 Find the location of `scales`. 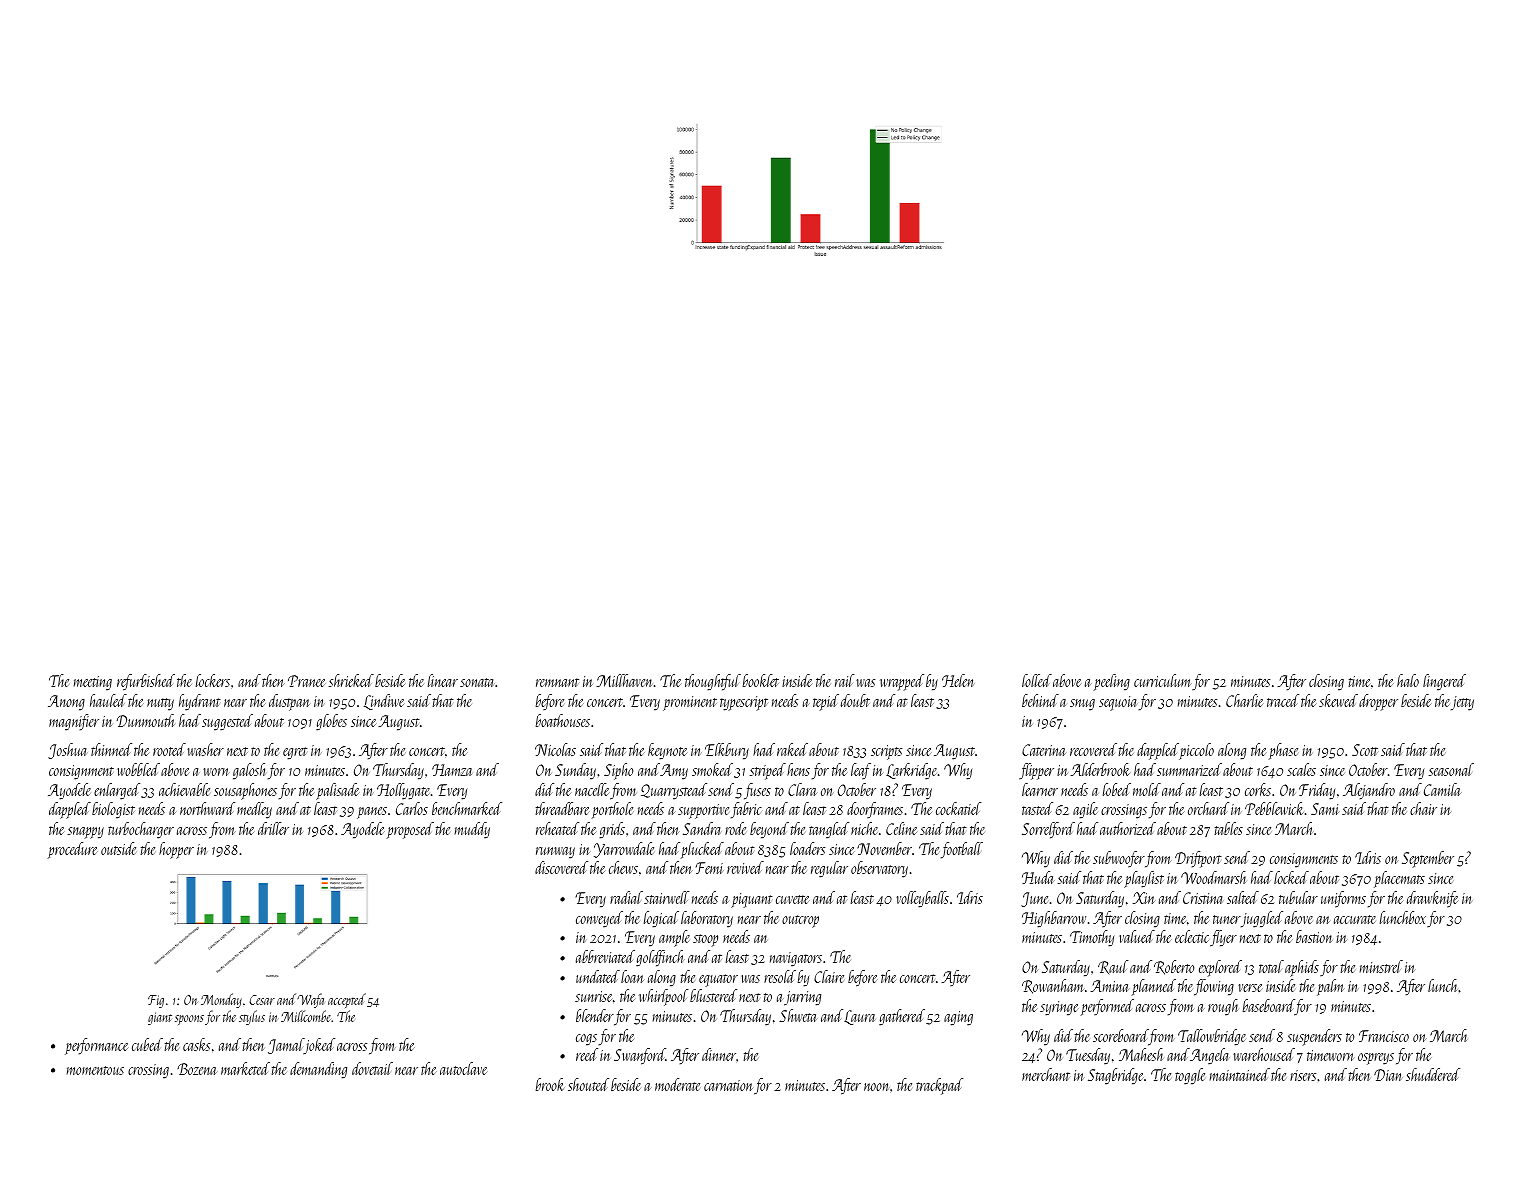

scales is located at coordinates (1301, 769).
